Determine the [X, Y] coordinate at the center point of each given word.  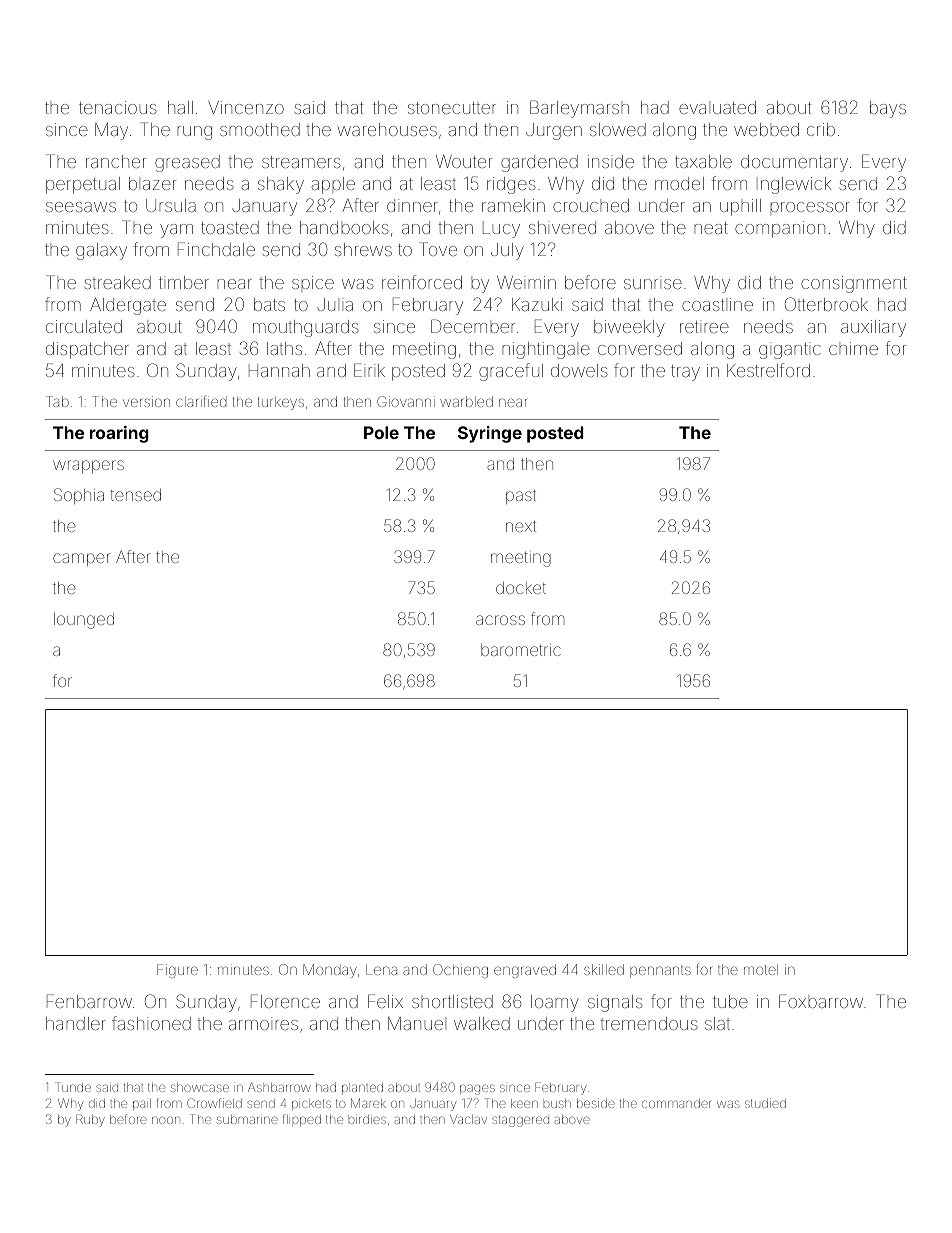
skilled [604, 969]
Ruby [90, 1120]
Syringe [490, 434]
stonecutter [452, 108]
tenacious [118, 107]
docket [521, 588]
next [521, 526]
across [500, 620]
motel [761, 969]
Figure [177, 971]
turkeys [281, 403]
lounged [84, 621]
